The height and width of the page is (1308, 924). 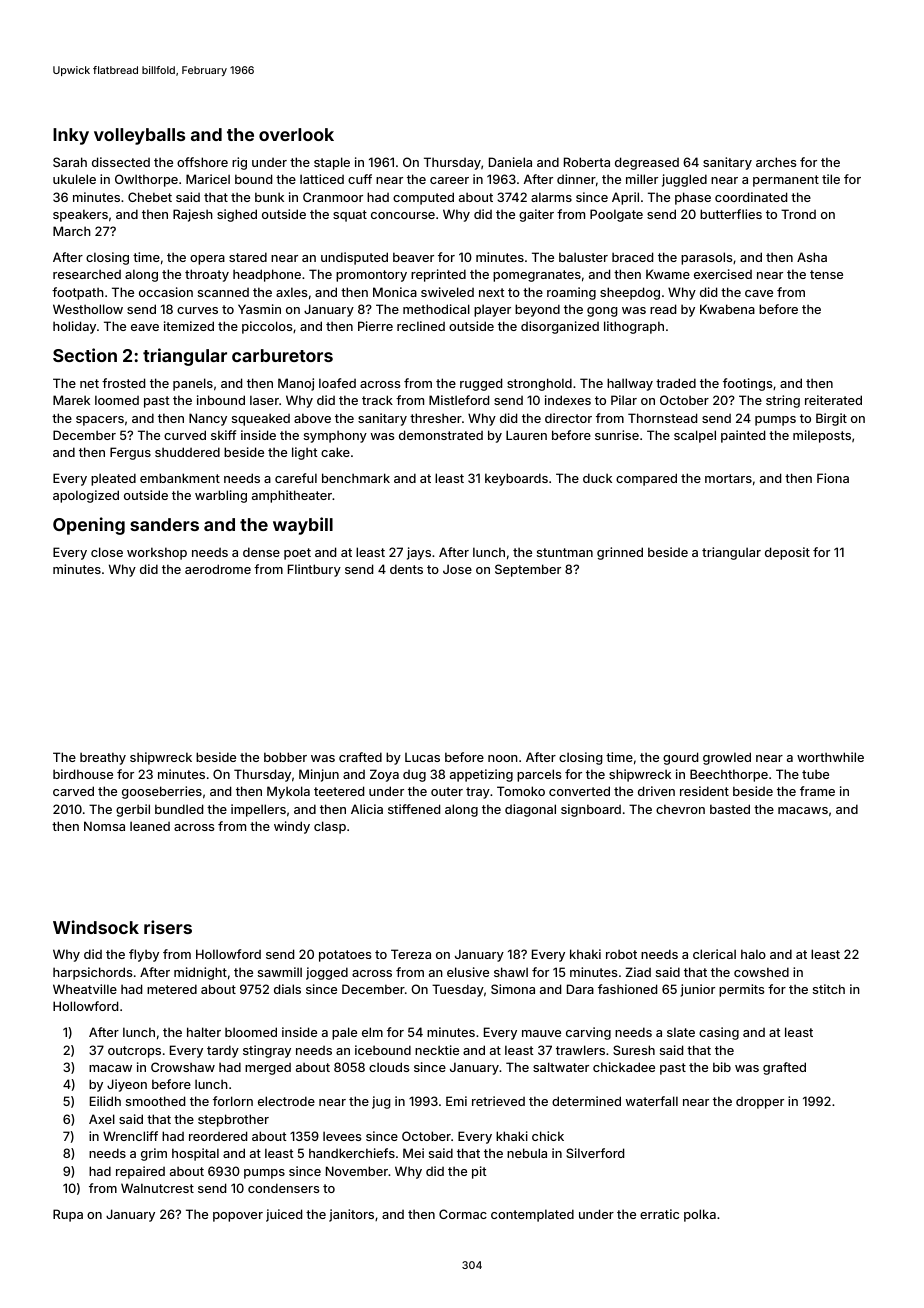 I want to click on scalpel, so click(x=695, y=436).
